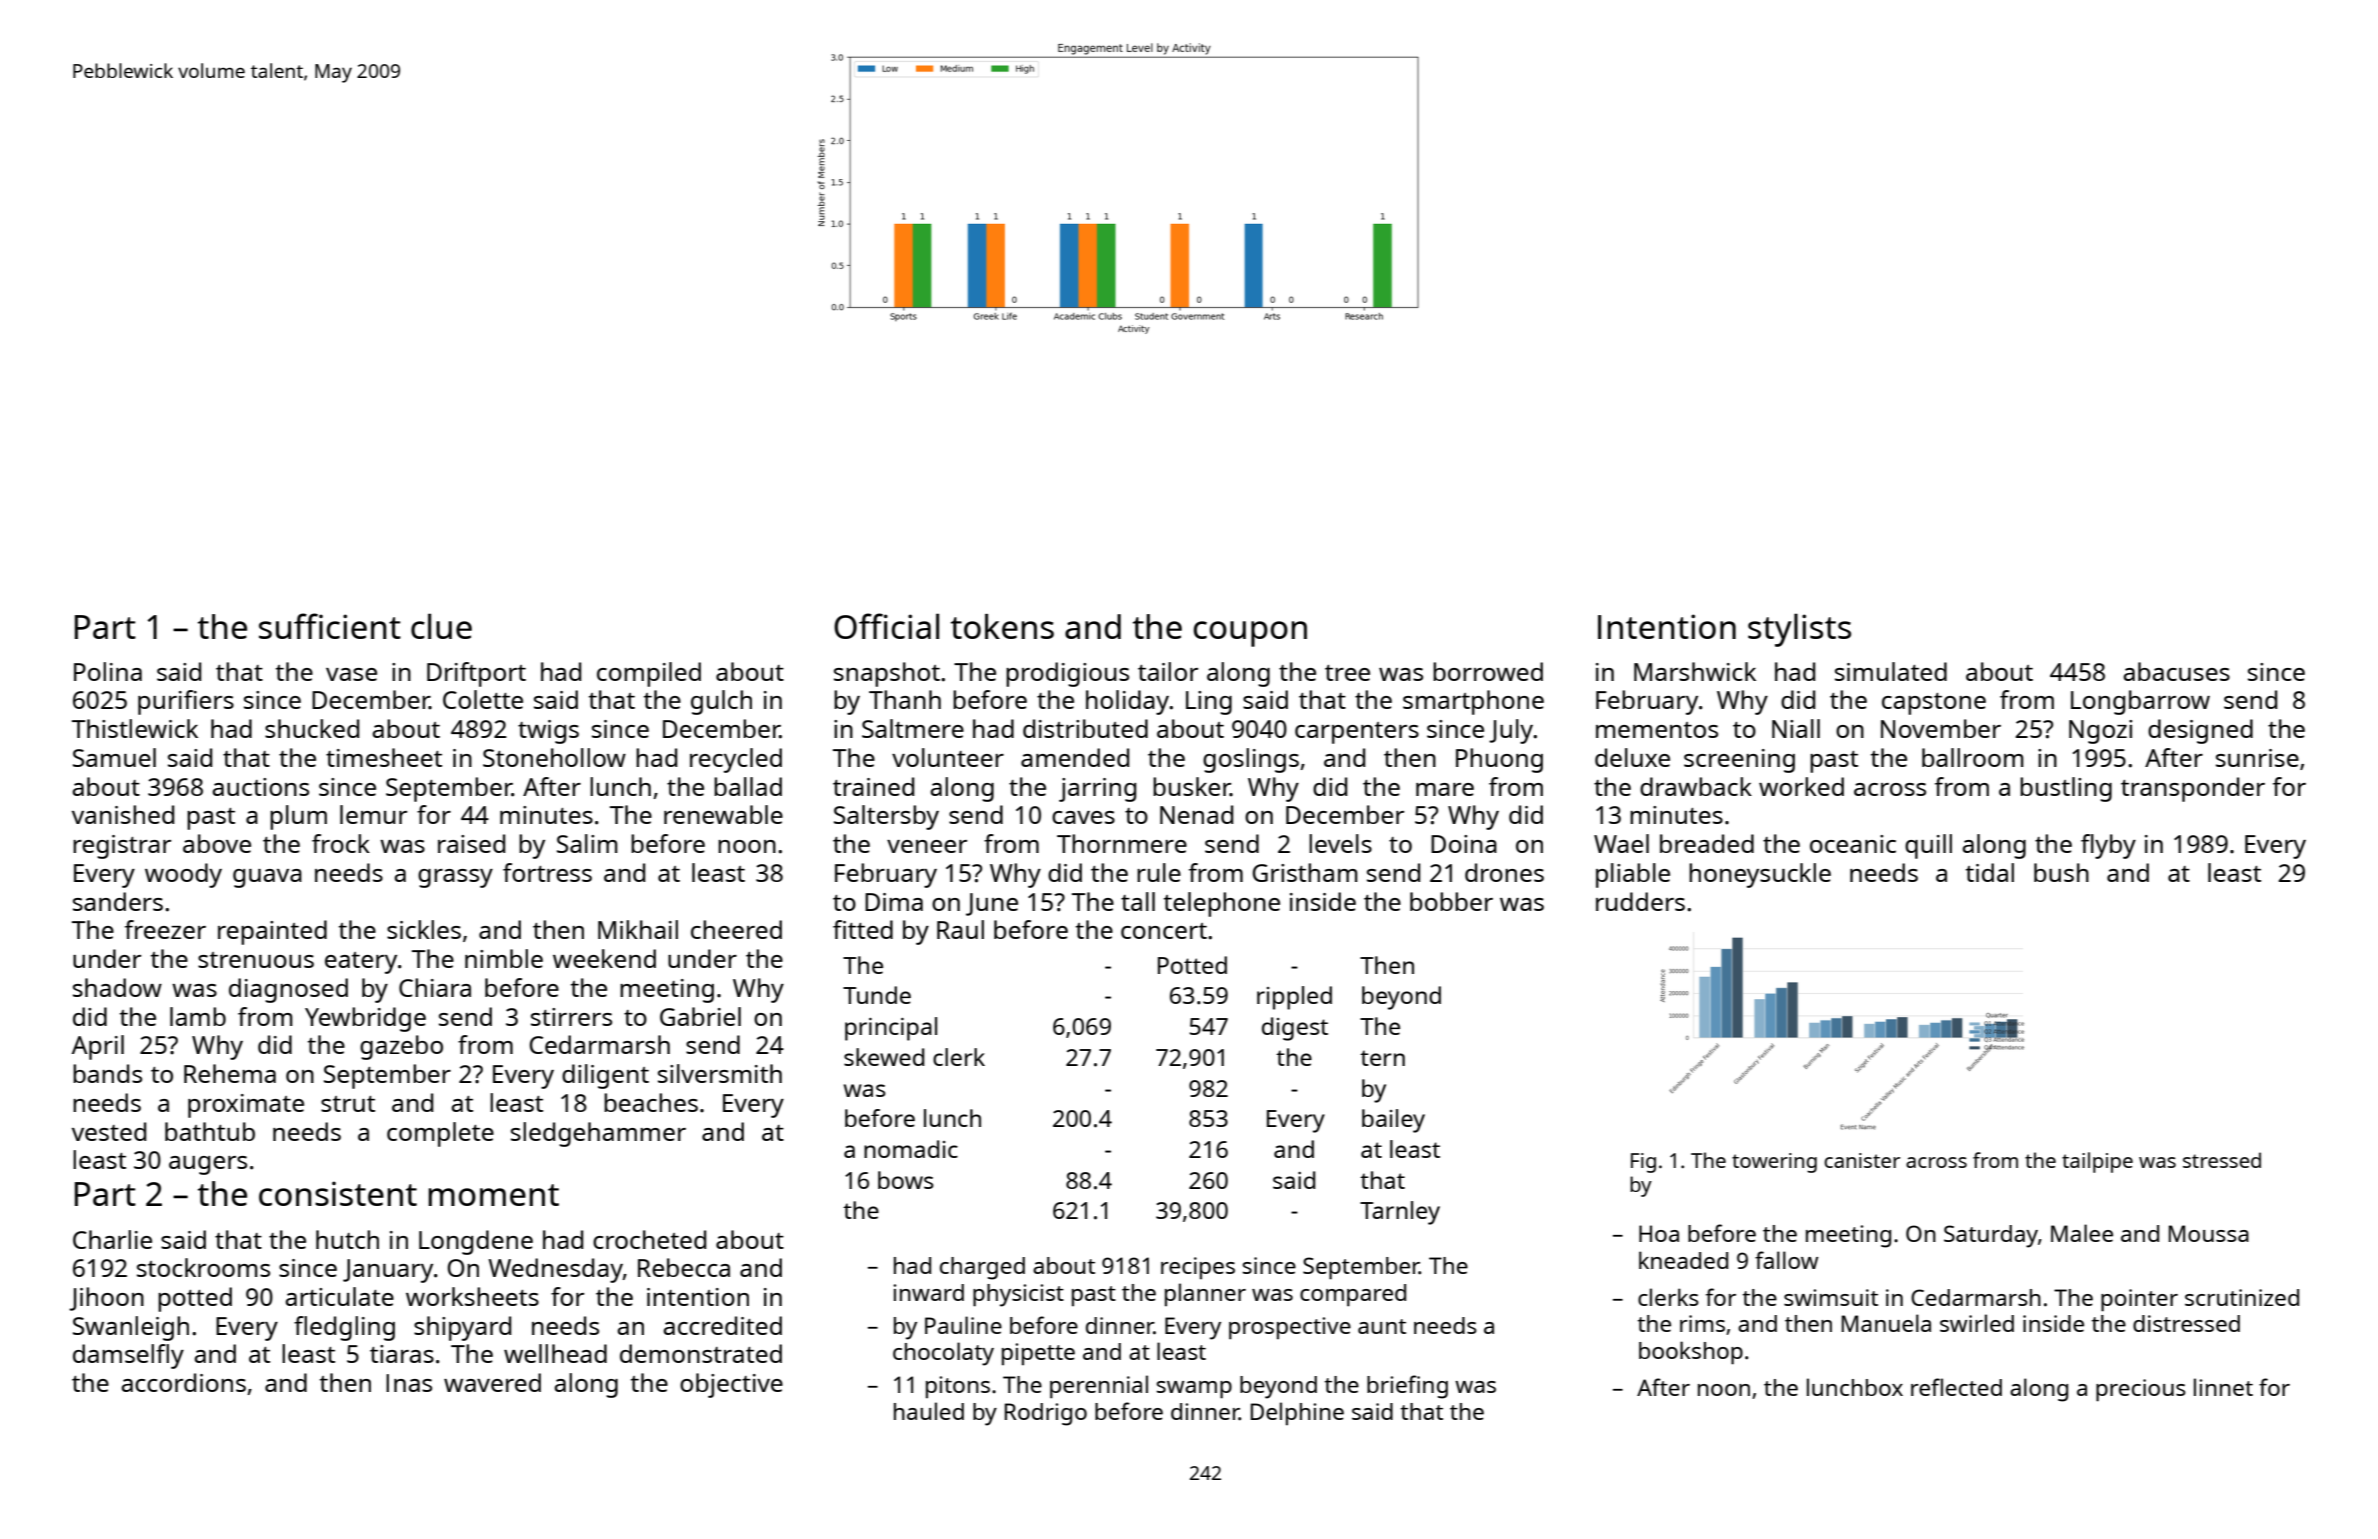  What do you see at coordinates (312, 728) in the page?
I see `shucked` at bounding box center [312, 728].
